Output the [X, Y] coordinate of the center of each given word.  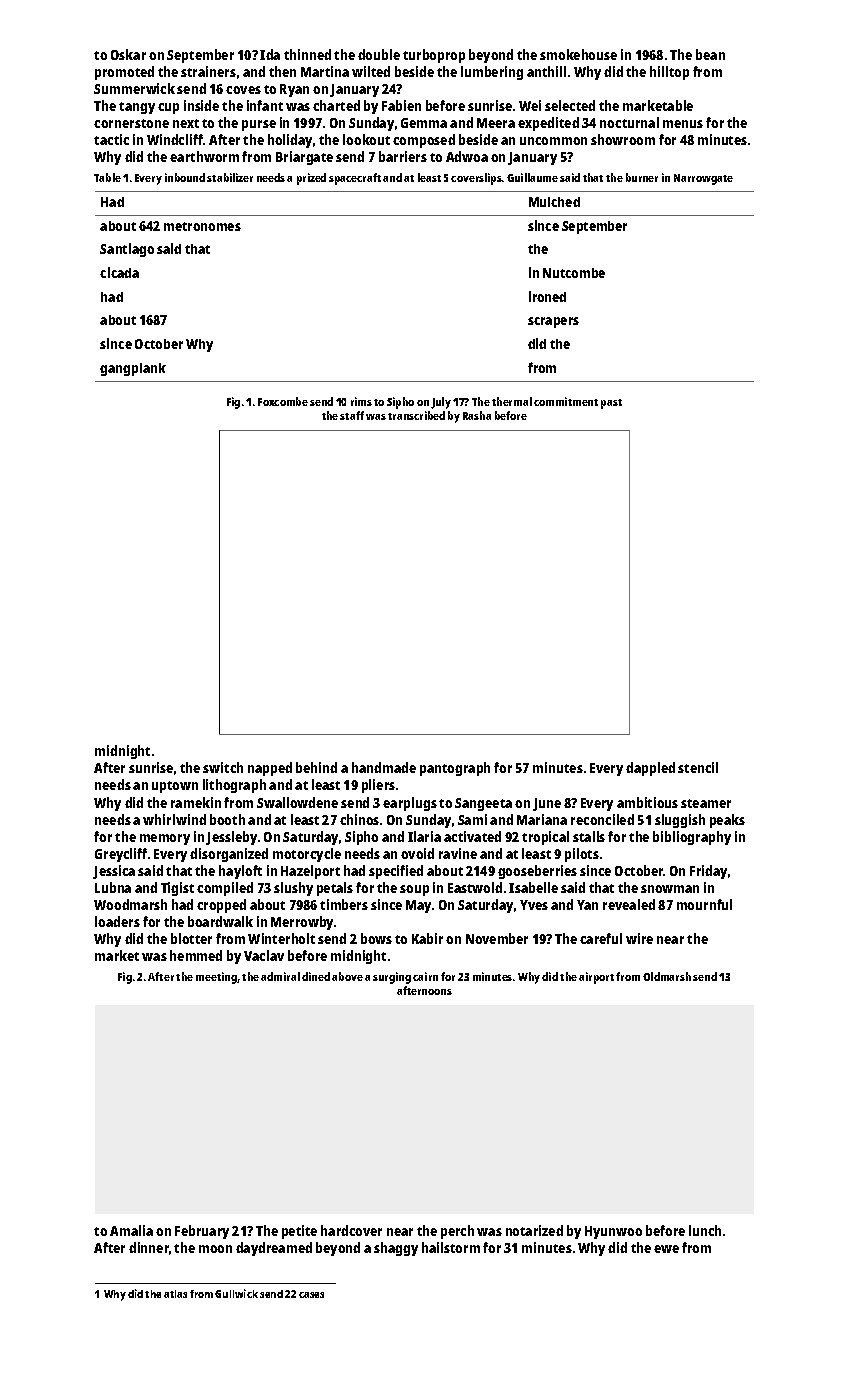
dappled [650, 769]
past [611, 404]
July [441, 403]
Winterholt [281, 938]
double [379, 54]
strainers [208, 71]
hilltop [669, 73]
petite [299, 1232]
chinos [359, 819]
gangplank [133, 369]
